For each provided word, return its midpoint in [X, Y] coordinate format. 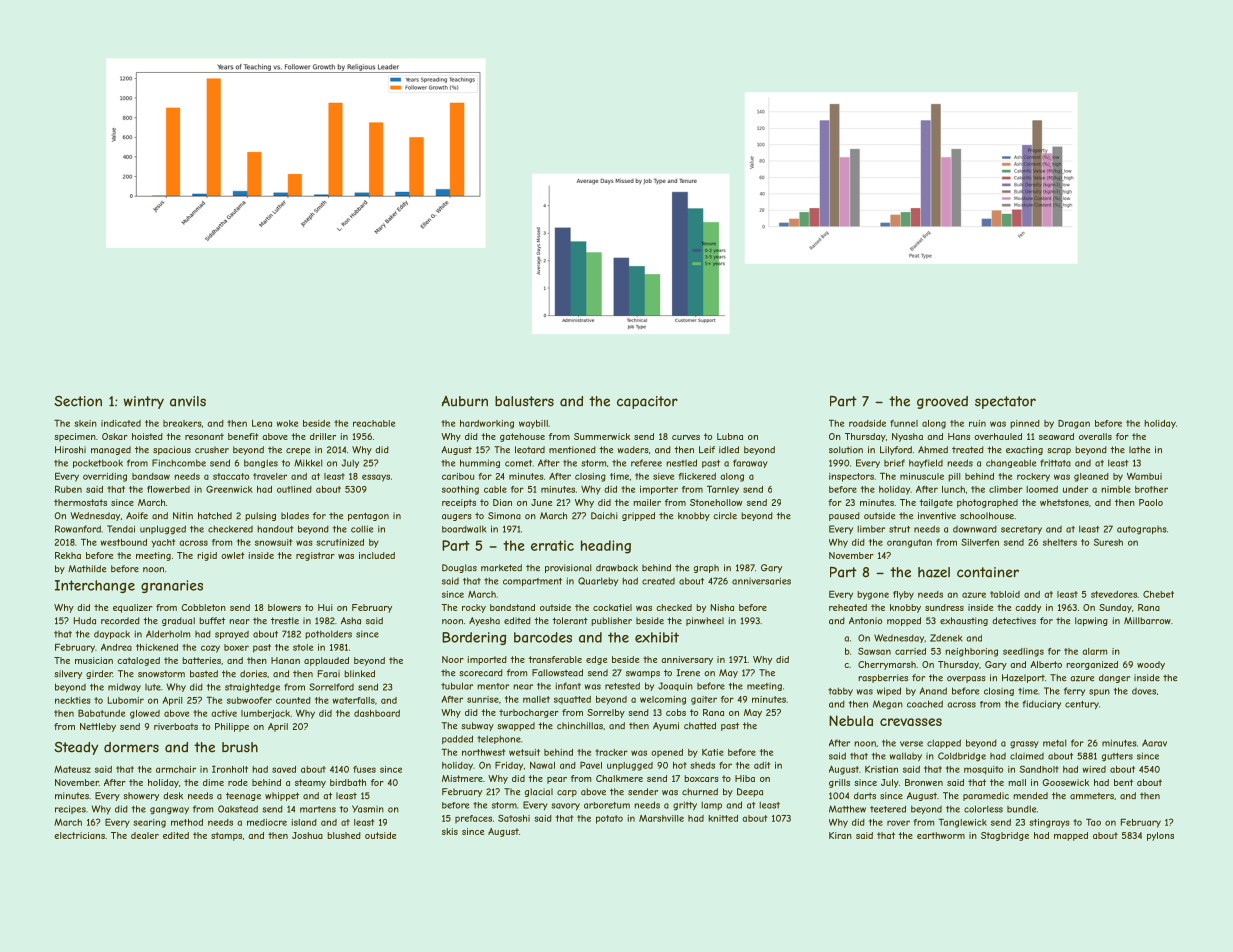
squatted [572, 700]
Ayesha [484, 621]
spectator [1005, 402]
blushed [344, 835]
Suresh [1108, 542]
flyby [903, 595]
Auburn [464, 401]
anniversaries [761, 581]
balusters [524, 401]
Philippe [232, 727]
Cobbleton [203, 607]
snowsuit [273, 542]
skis [450, 831]
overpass [966, 679]
